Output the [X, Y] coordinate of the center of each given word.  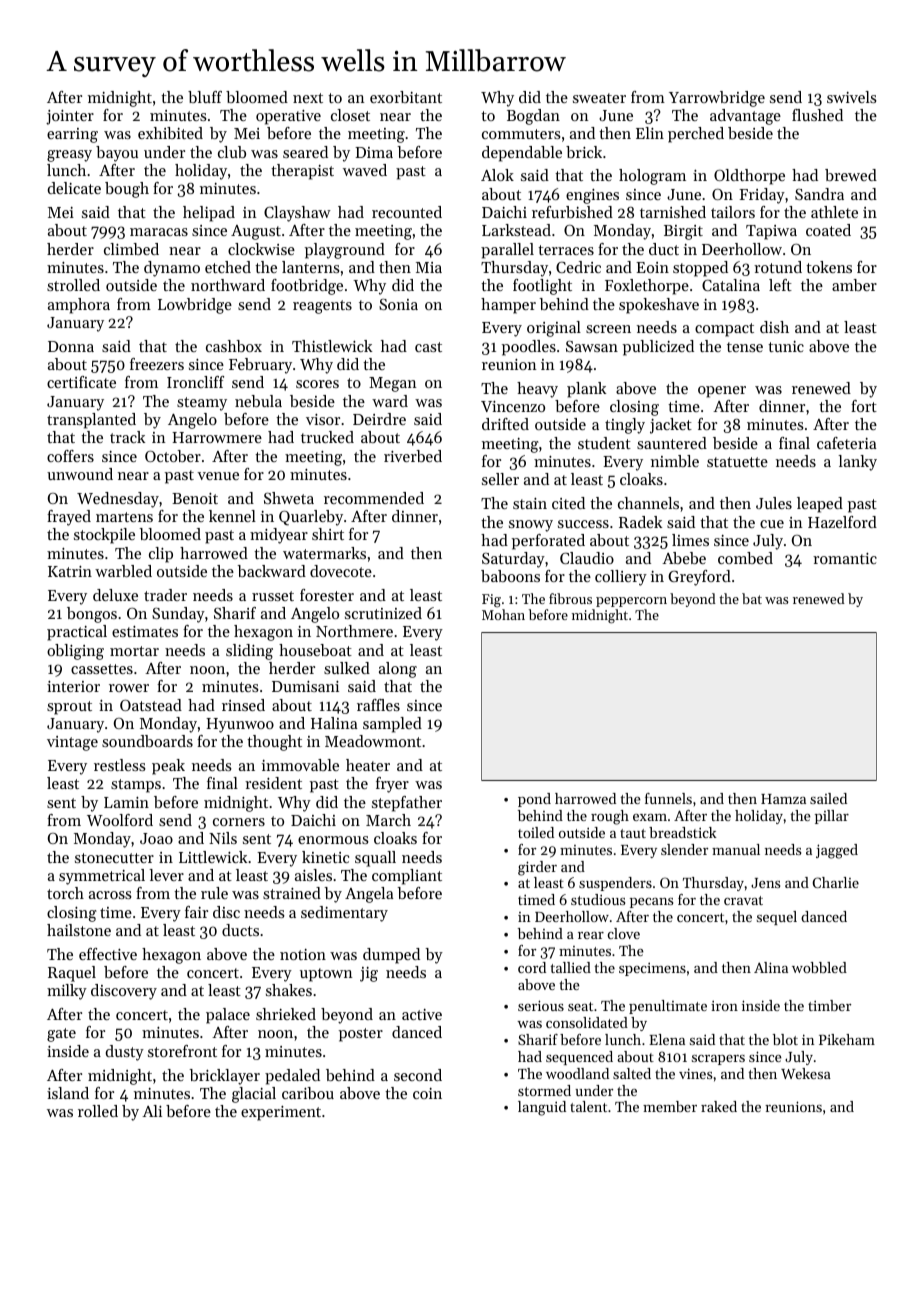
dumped [391, 956]
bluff [205, 97]
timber [829, 1005]
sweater [599, 98]
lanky [857, 463]
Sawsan [592, 346]
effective [108, 954]
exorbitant [406, 97]
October [173, 456]
